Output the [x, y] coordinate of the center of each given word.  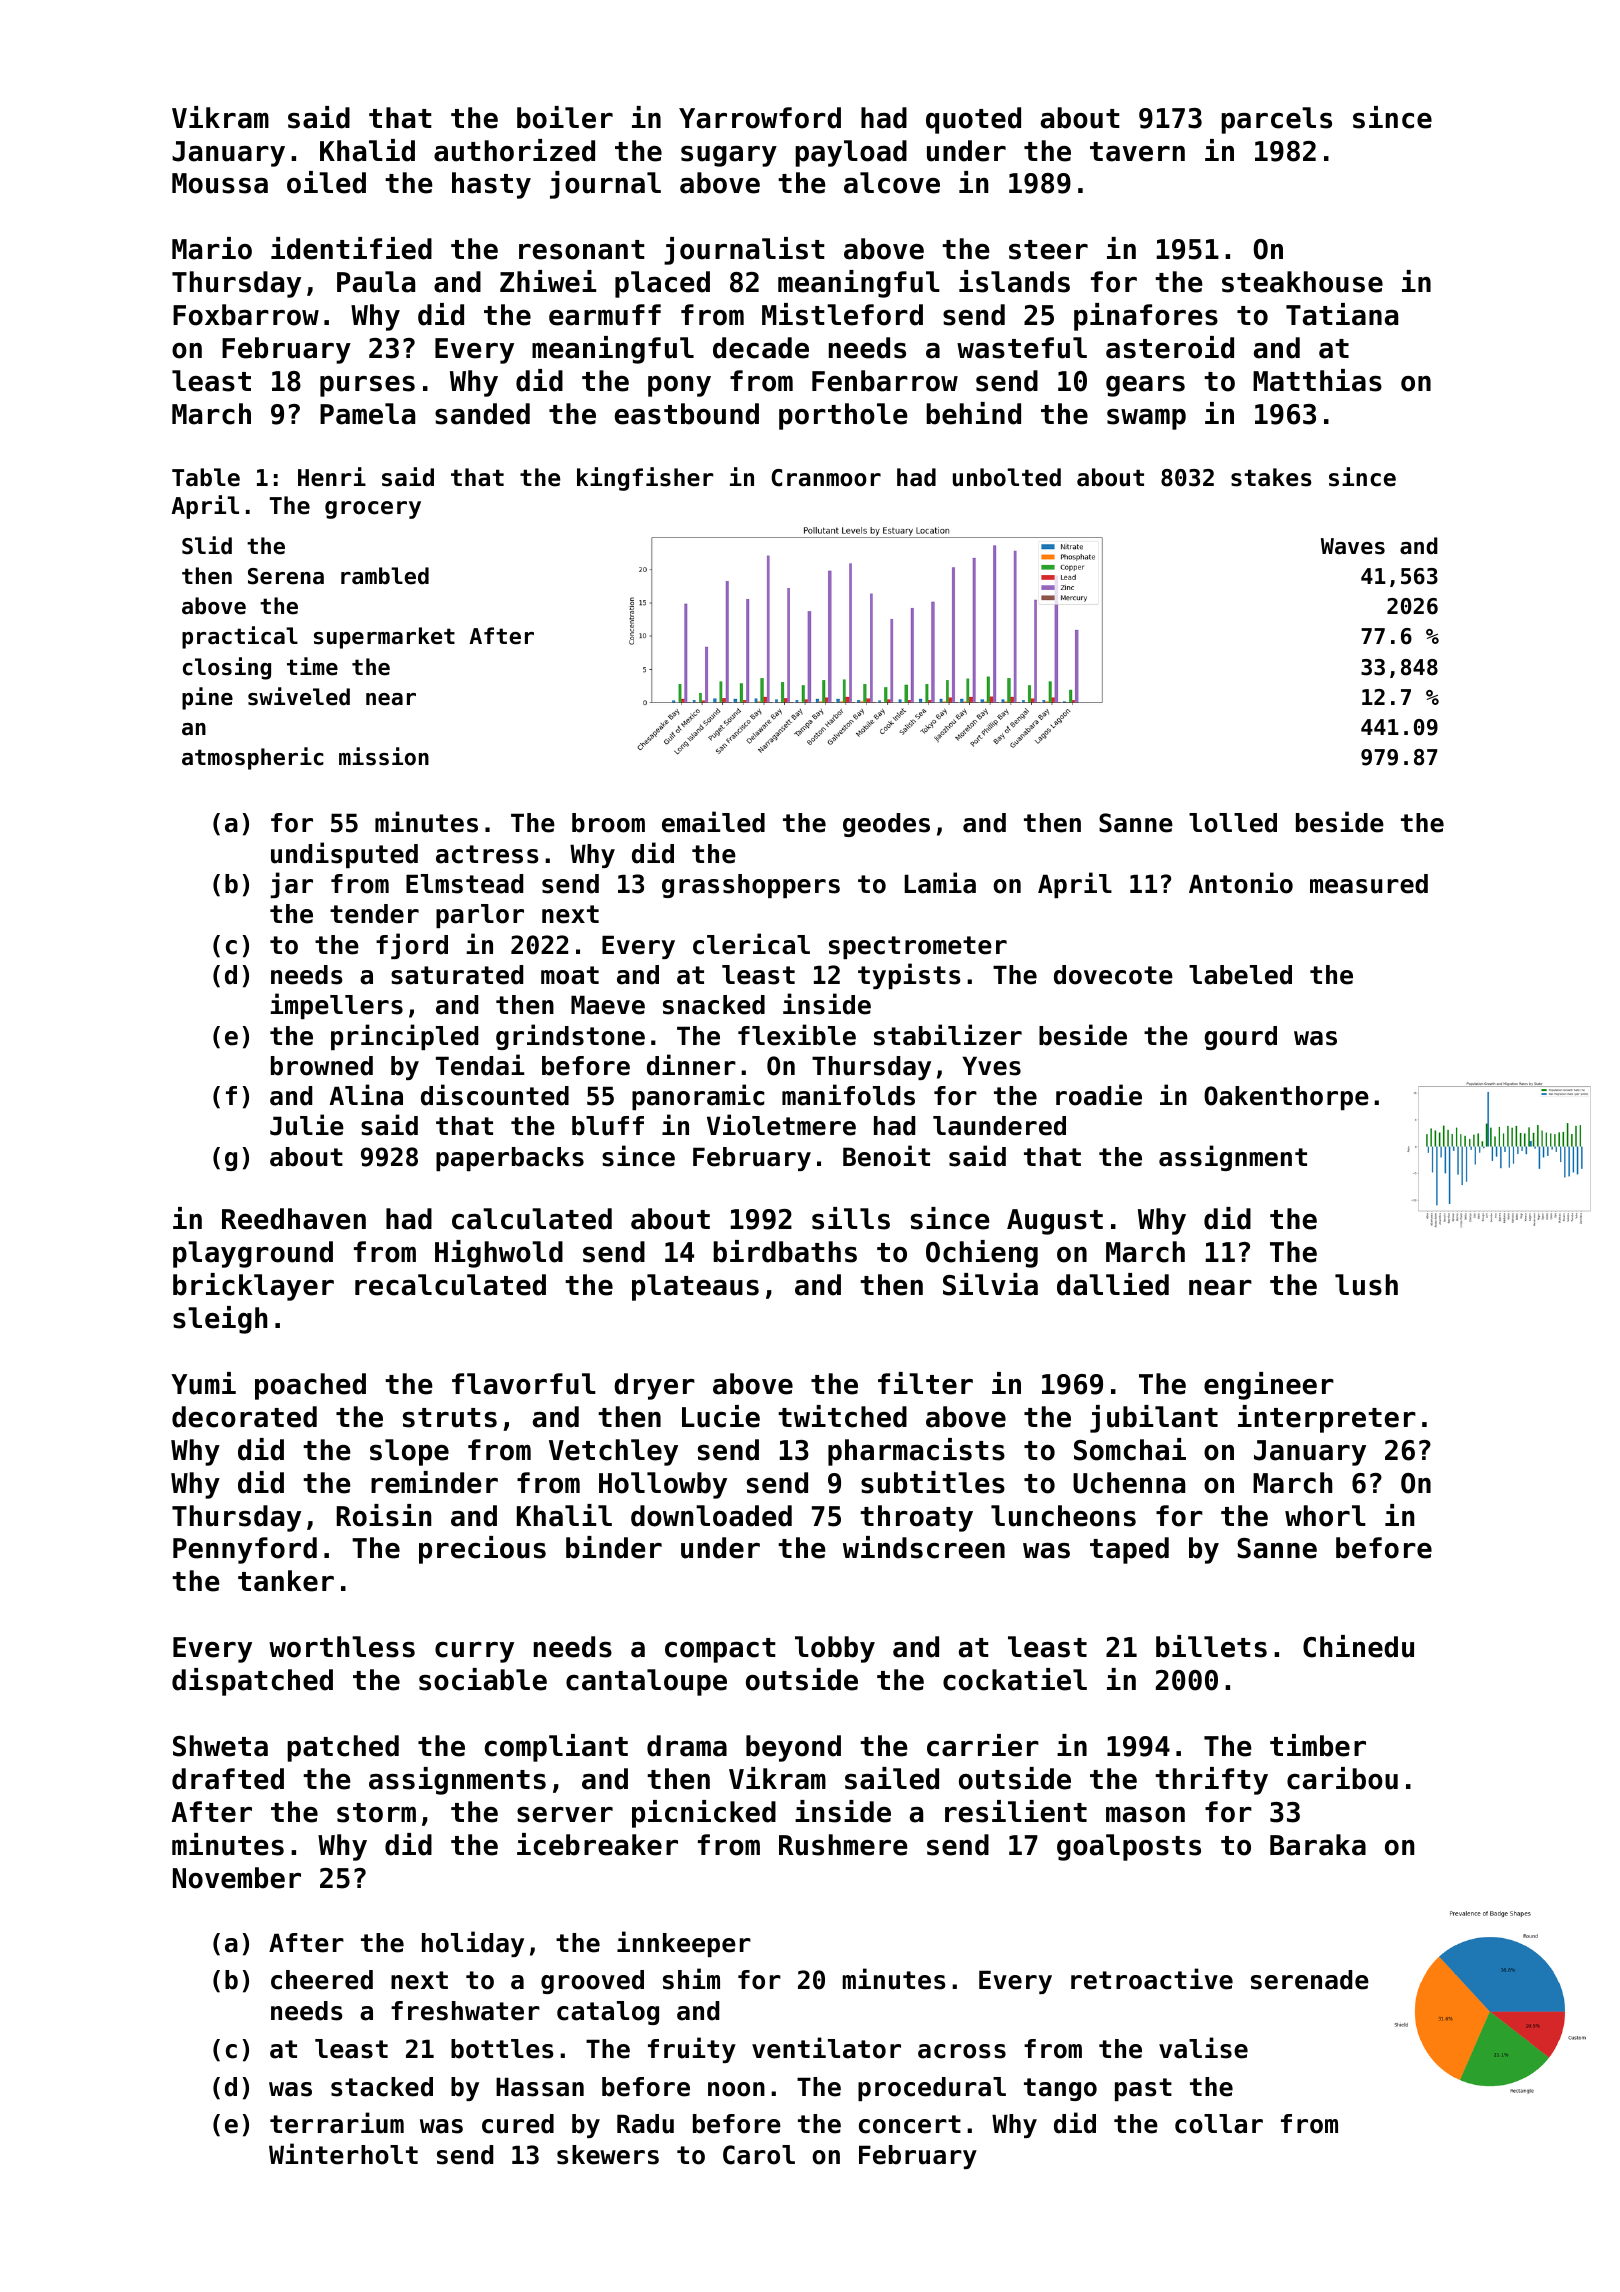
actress [487, 854]
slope [409, 1452]
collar [1219, 2124]
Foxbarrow [246, 315]
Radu [645, 2124]
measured [1369, 884]
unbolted [1007, 477]
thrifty [1211, 1781]
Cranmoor [826, 478]
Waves [1353, 546]
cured [518, 2124]
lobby [835, 1649]
